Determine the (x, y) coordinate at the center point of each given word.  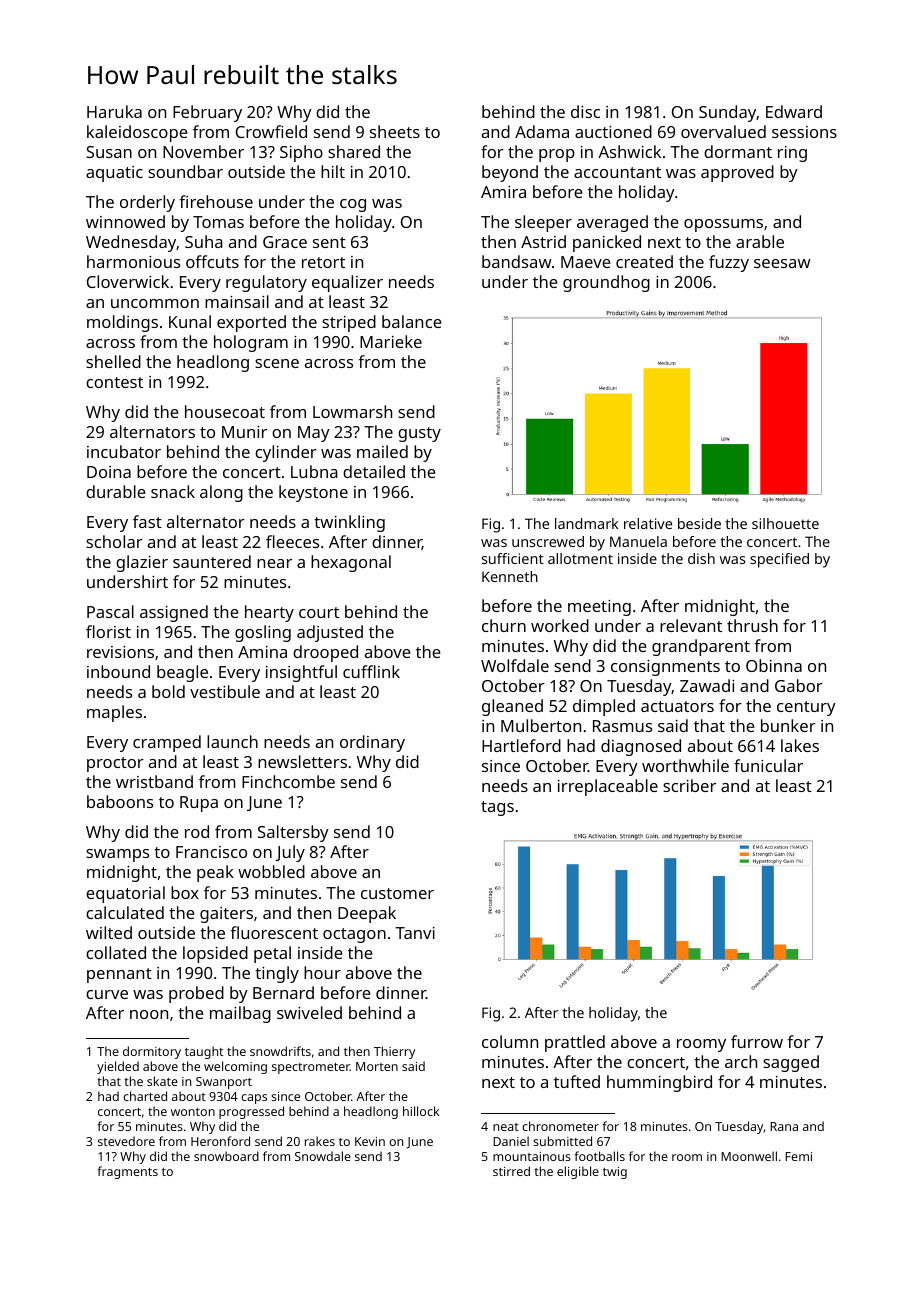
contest (114, 382)
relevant (691, 625)
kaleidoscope (137, 133)
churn (504, 625)
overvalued (723, 131)
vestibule (225, 691)
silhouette (785, 523)
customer (397, 893)
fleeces (292, 541)
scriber (689, 785)
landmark (586, 523)
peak (215, 873)
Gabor (799, 685)
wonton (193, 1112)
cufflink (371, 671)
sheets (395, 131)
